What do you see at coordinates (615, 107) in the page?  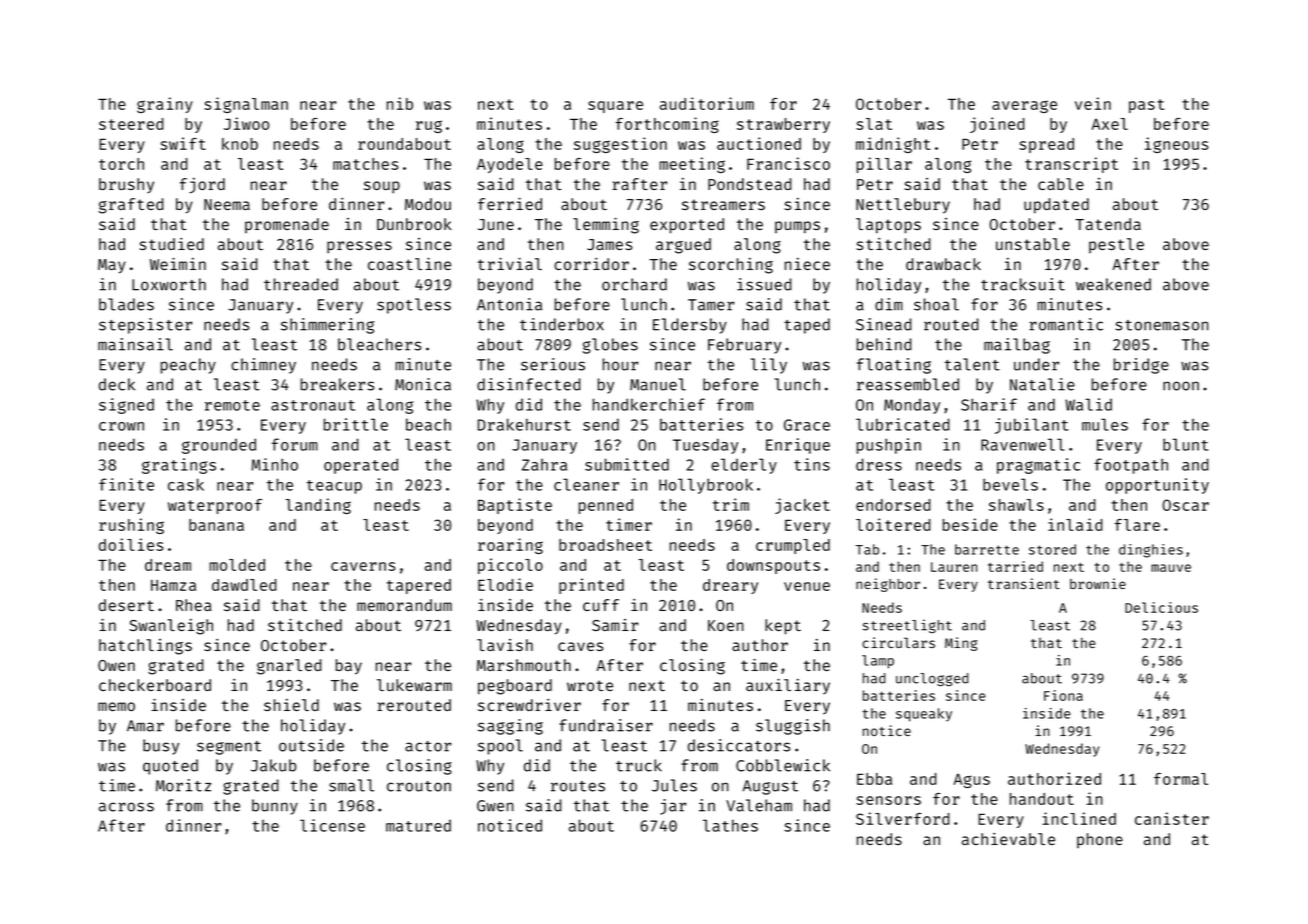 I see `square` at bounding box center [615, 107].
